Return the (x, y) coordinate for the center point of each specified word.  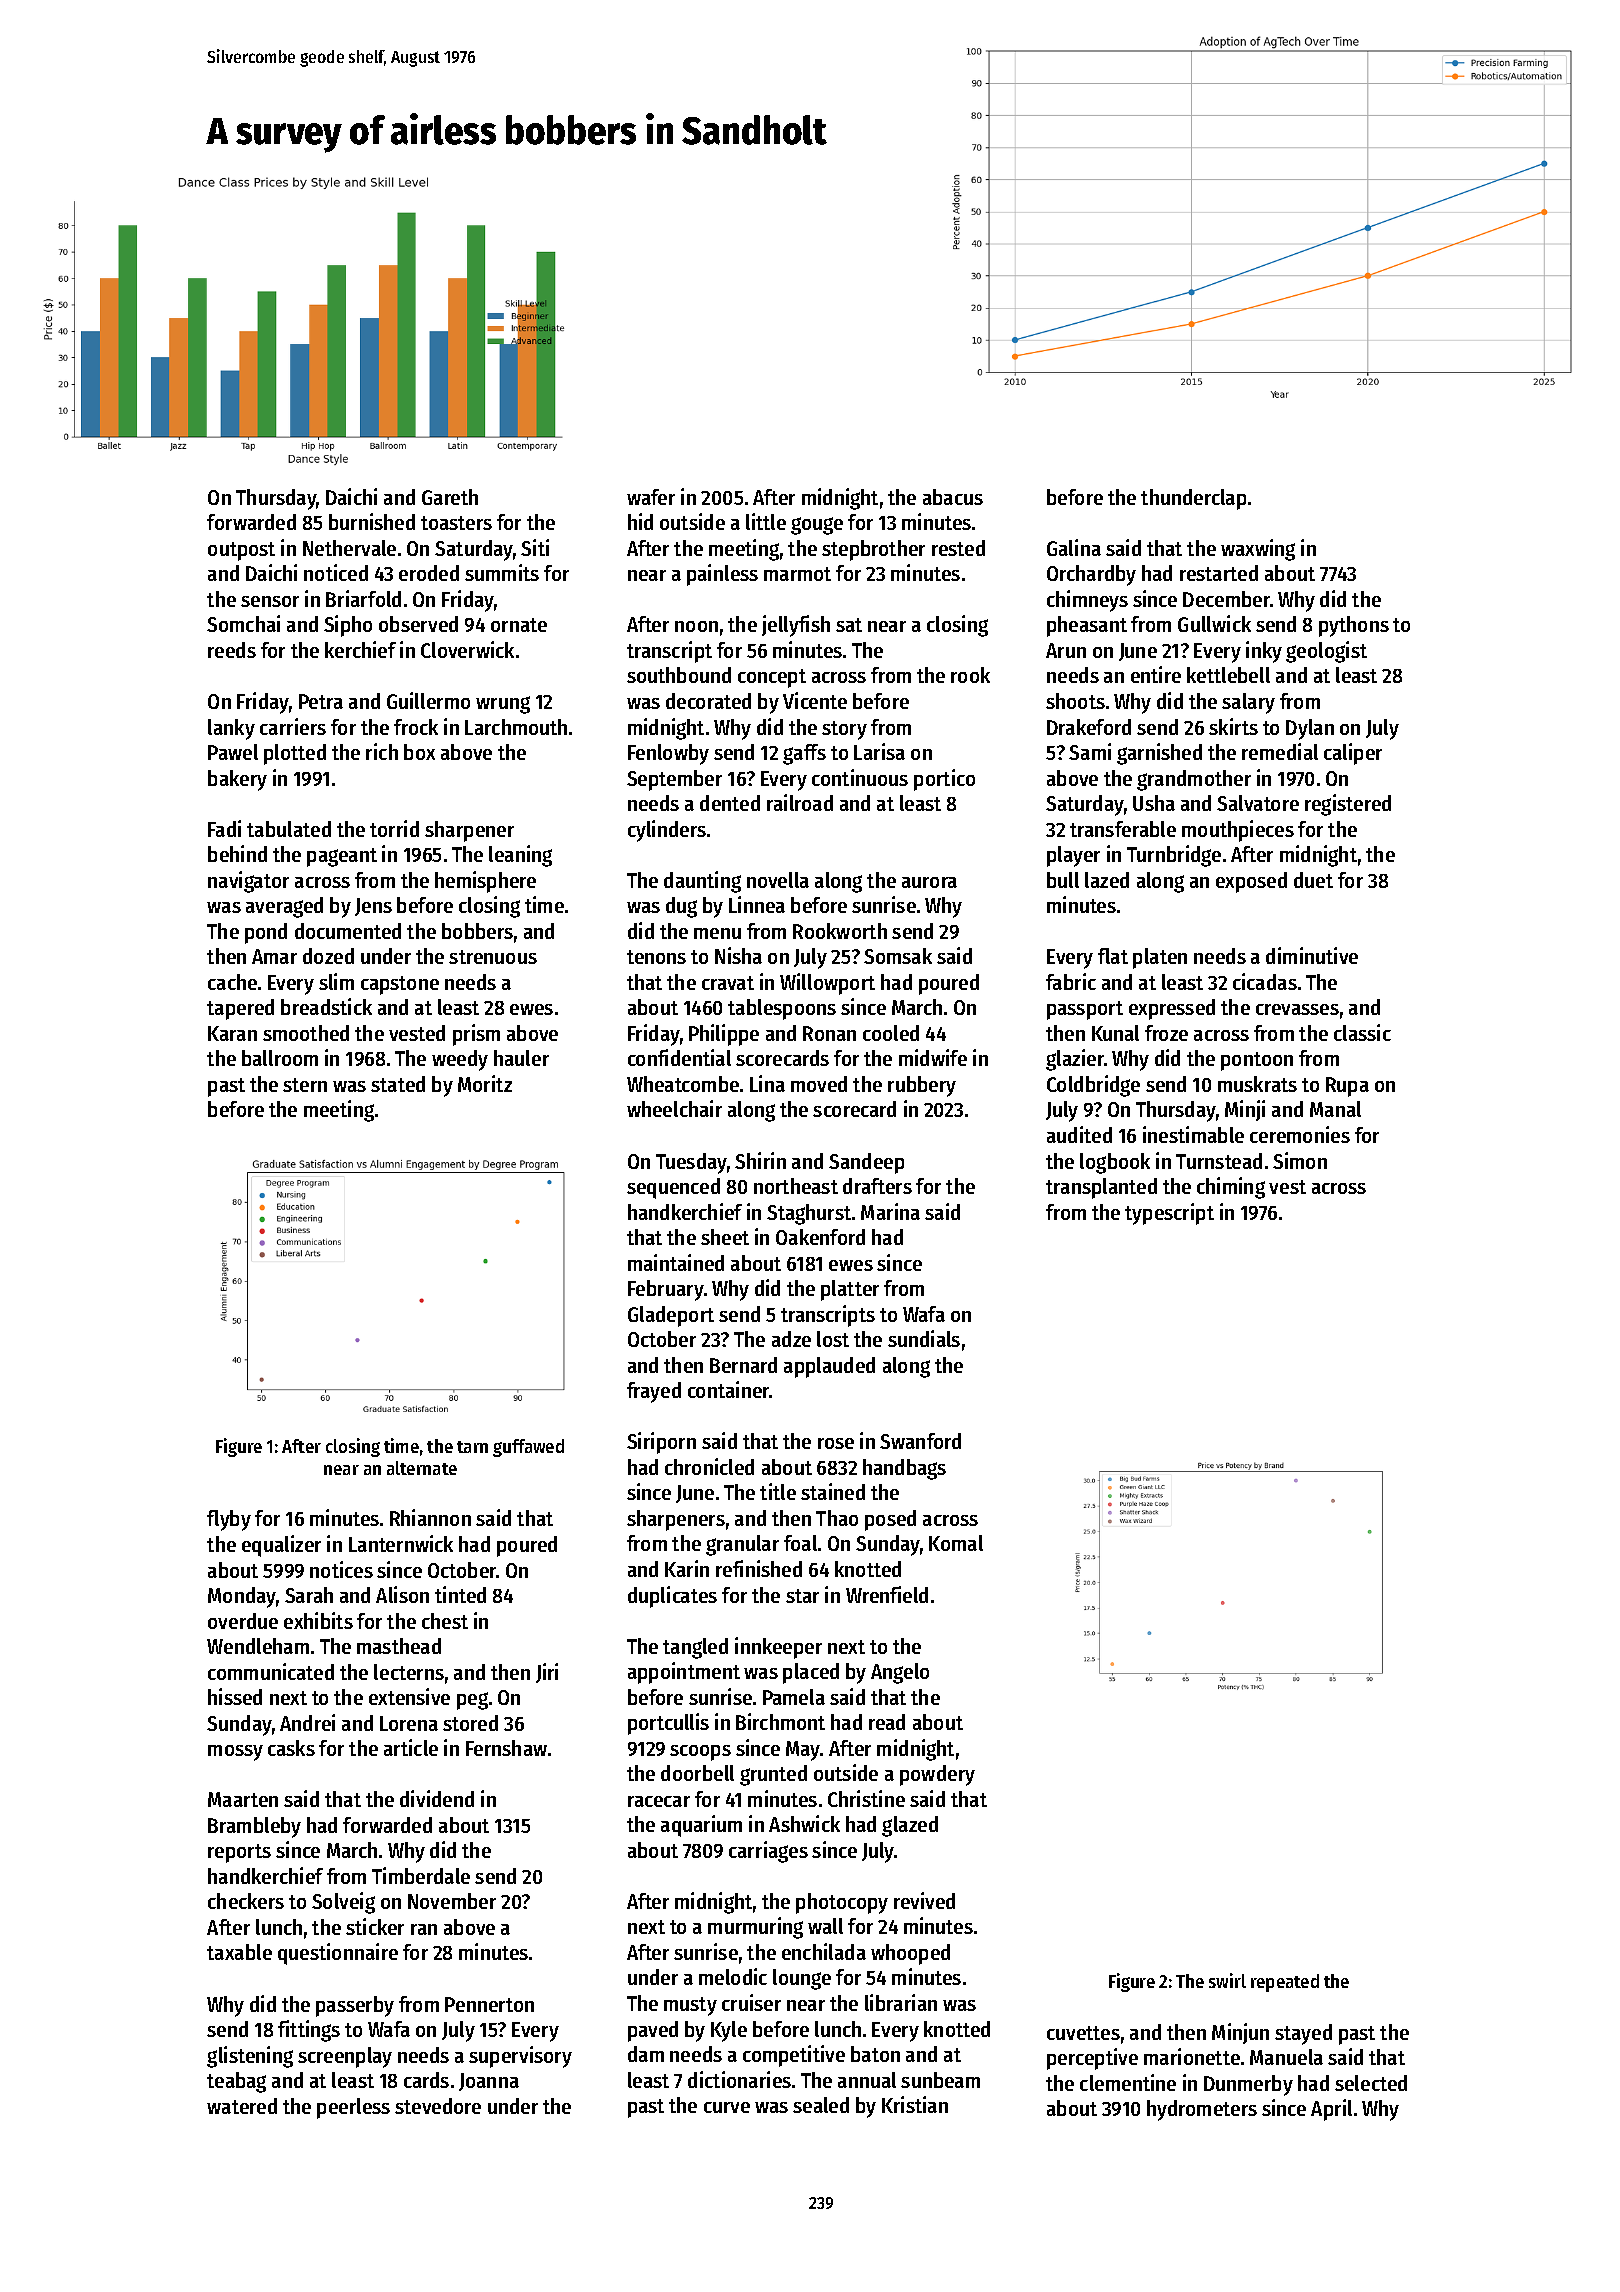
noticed (336, 572)
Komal (956, 1543)
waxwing (1258, 550)
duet (1313, 880)
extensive (409, 1696)
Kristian (915, 2104)
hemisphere (485, 882)
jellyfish (796, 626)
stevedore (438, 2106)
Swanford (920, 1441)
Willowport (827, 984)
